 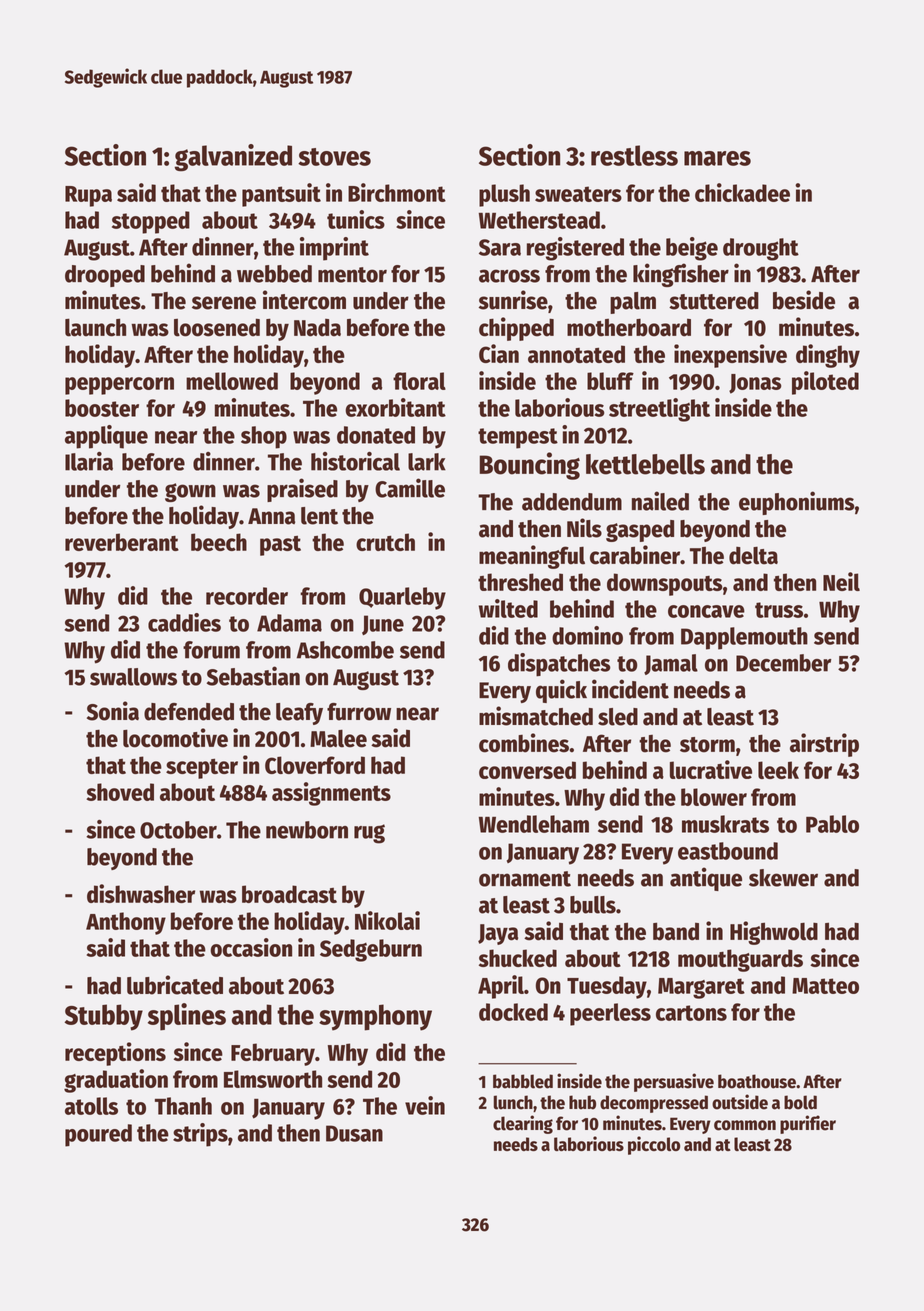 I want to click on Sonia, so click(x=113, y=711).
